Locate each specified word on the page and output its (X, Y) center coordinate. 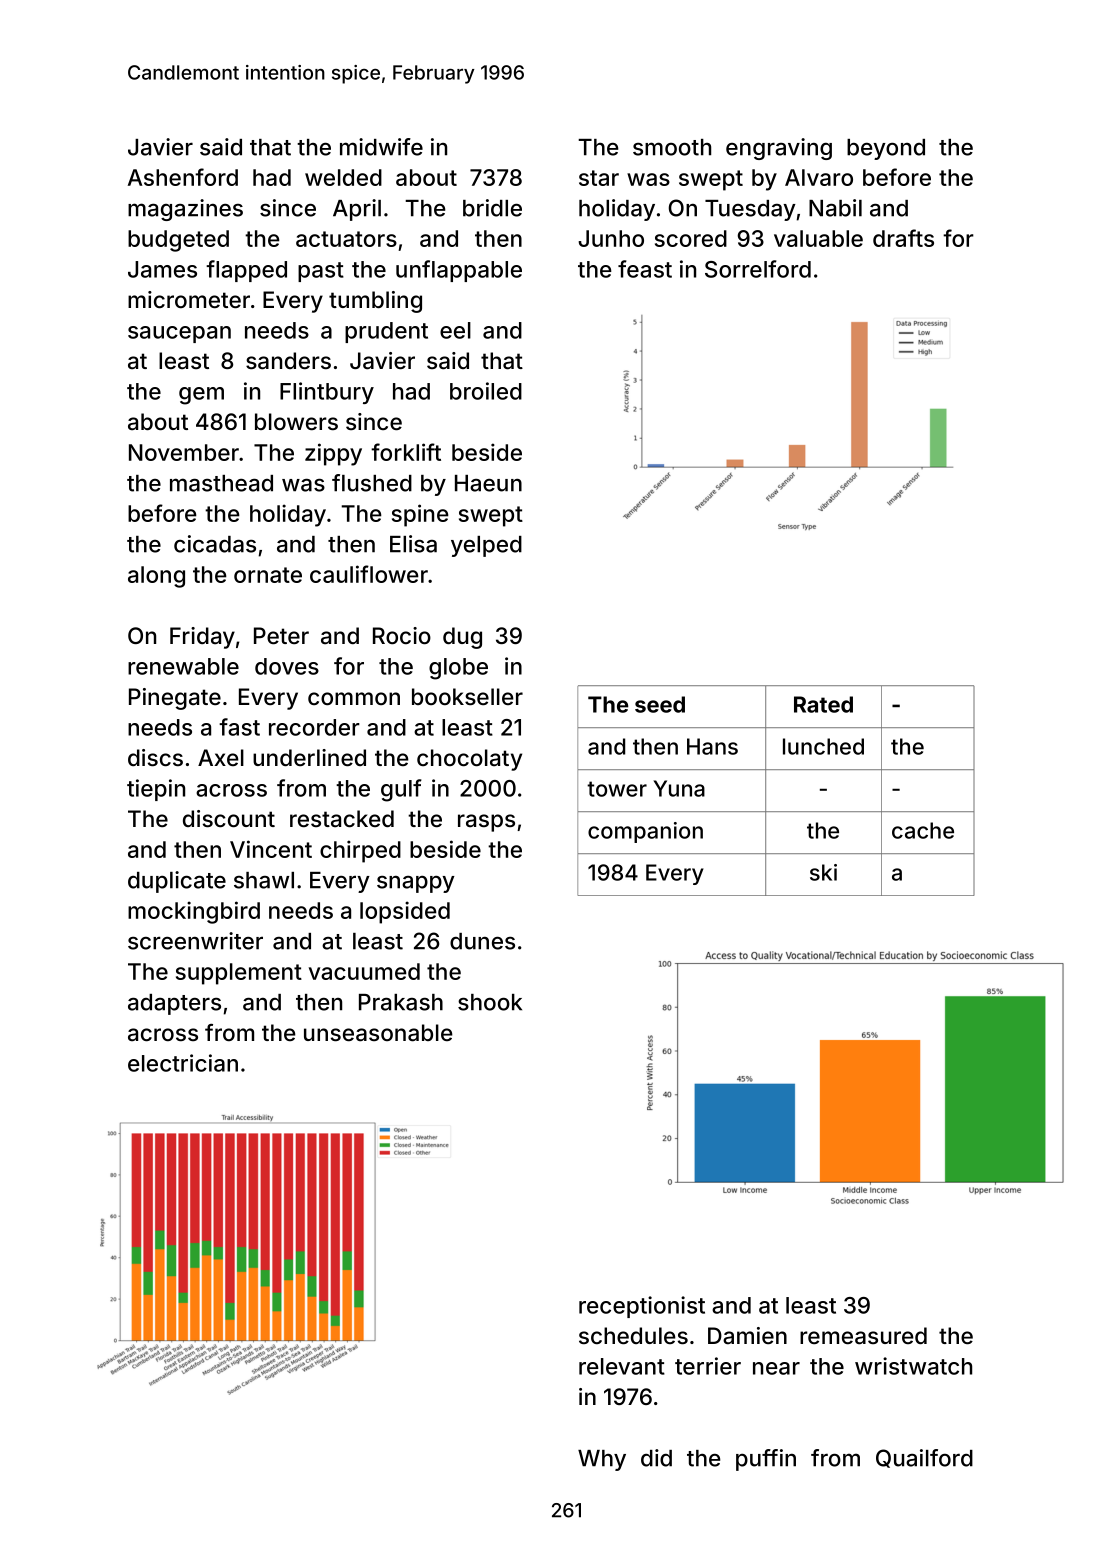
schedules (633, 1335)
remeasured (863, 1336)
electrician (183, 1063)
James (162, 269)
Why (602, 1460)
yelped (486, 546)
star (599, 178)
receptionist (642, 1307)
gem (201, 396)
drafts (903, 238)
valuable (818, 238)
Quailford (924, 1458)
